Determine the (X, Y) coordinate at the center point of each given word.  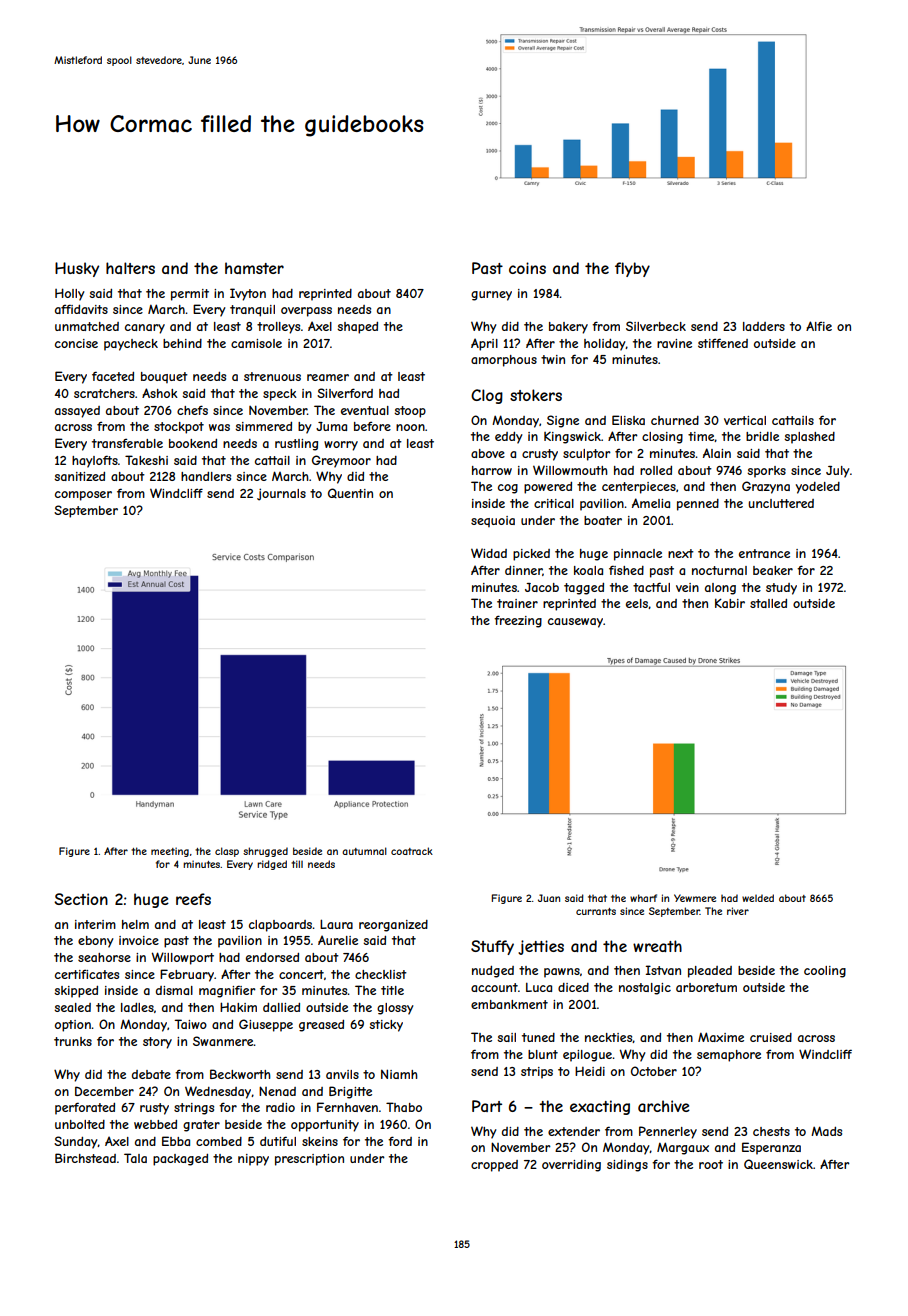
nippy (253, 1160)
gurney (491, 296)
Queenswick (778, 1164)
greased (321, 1026)
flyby (632, 269)
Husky (77, 269)
